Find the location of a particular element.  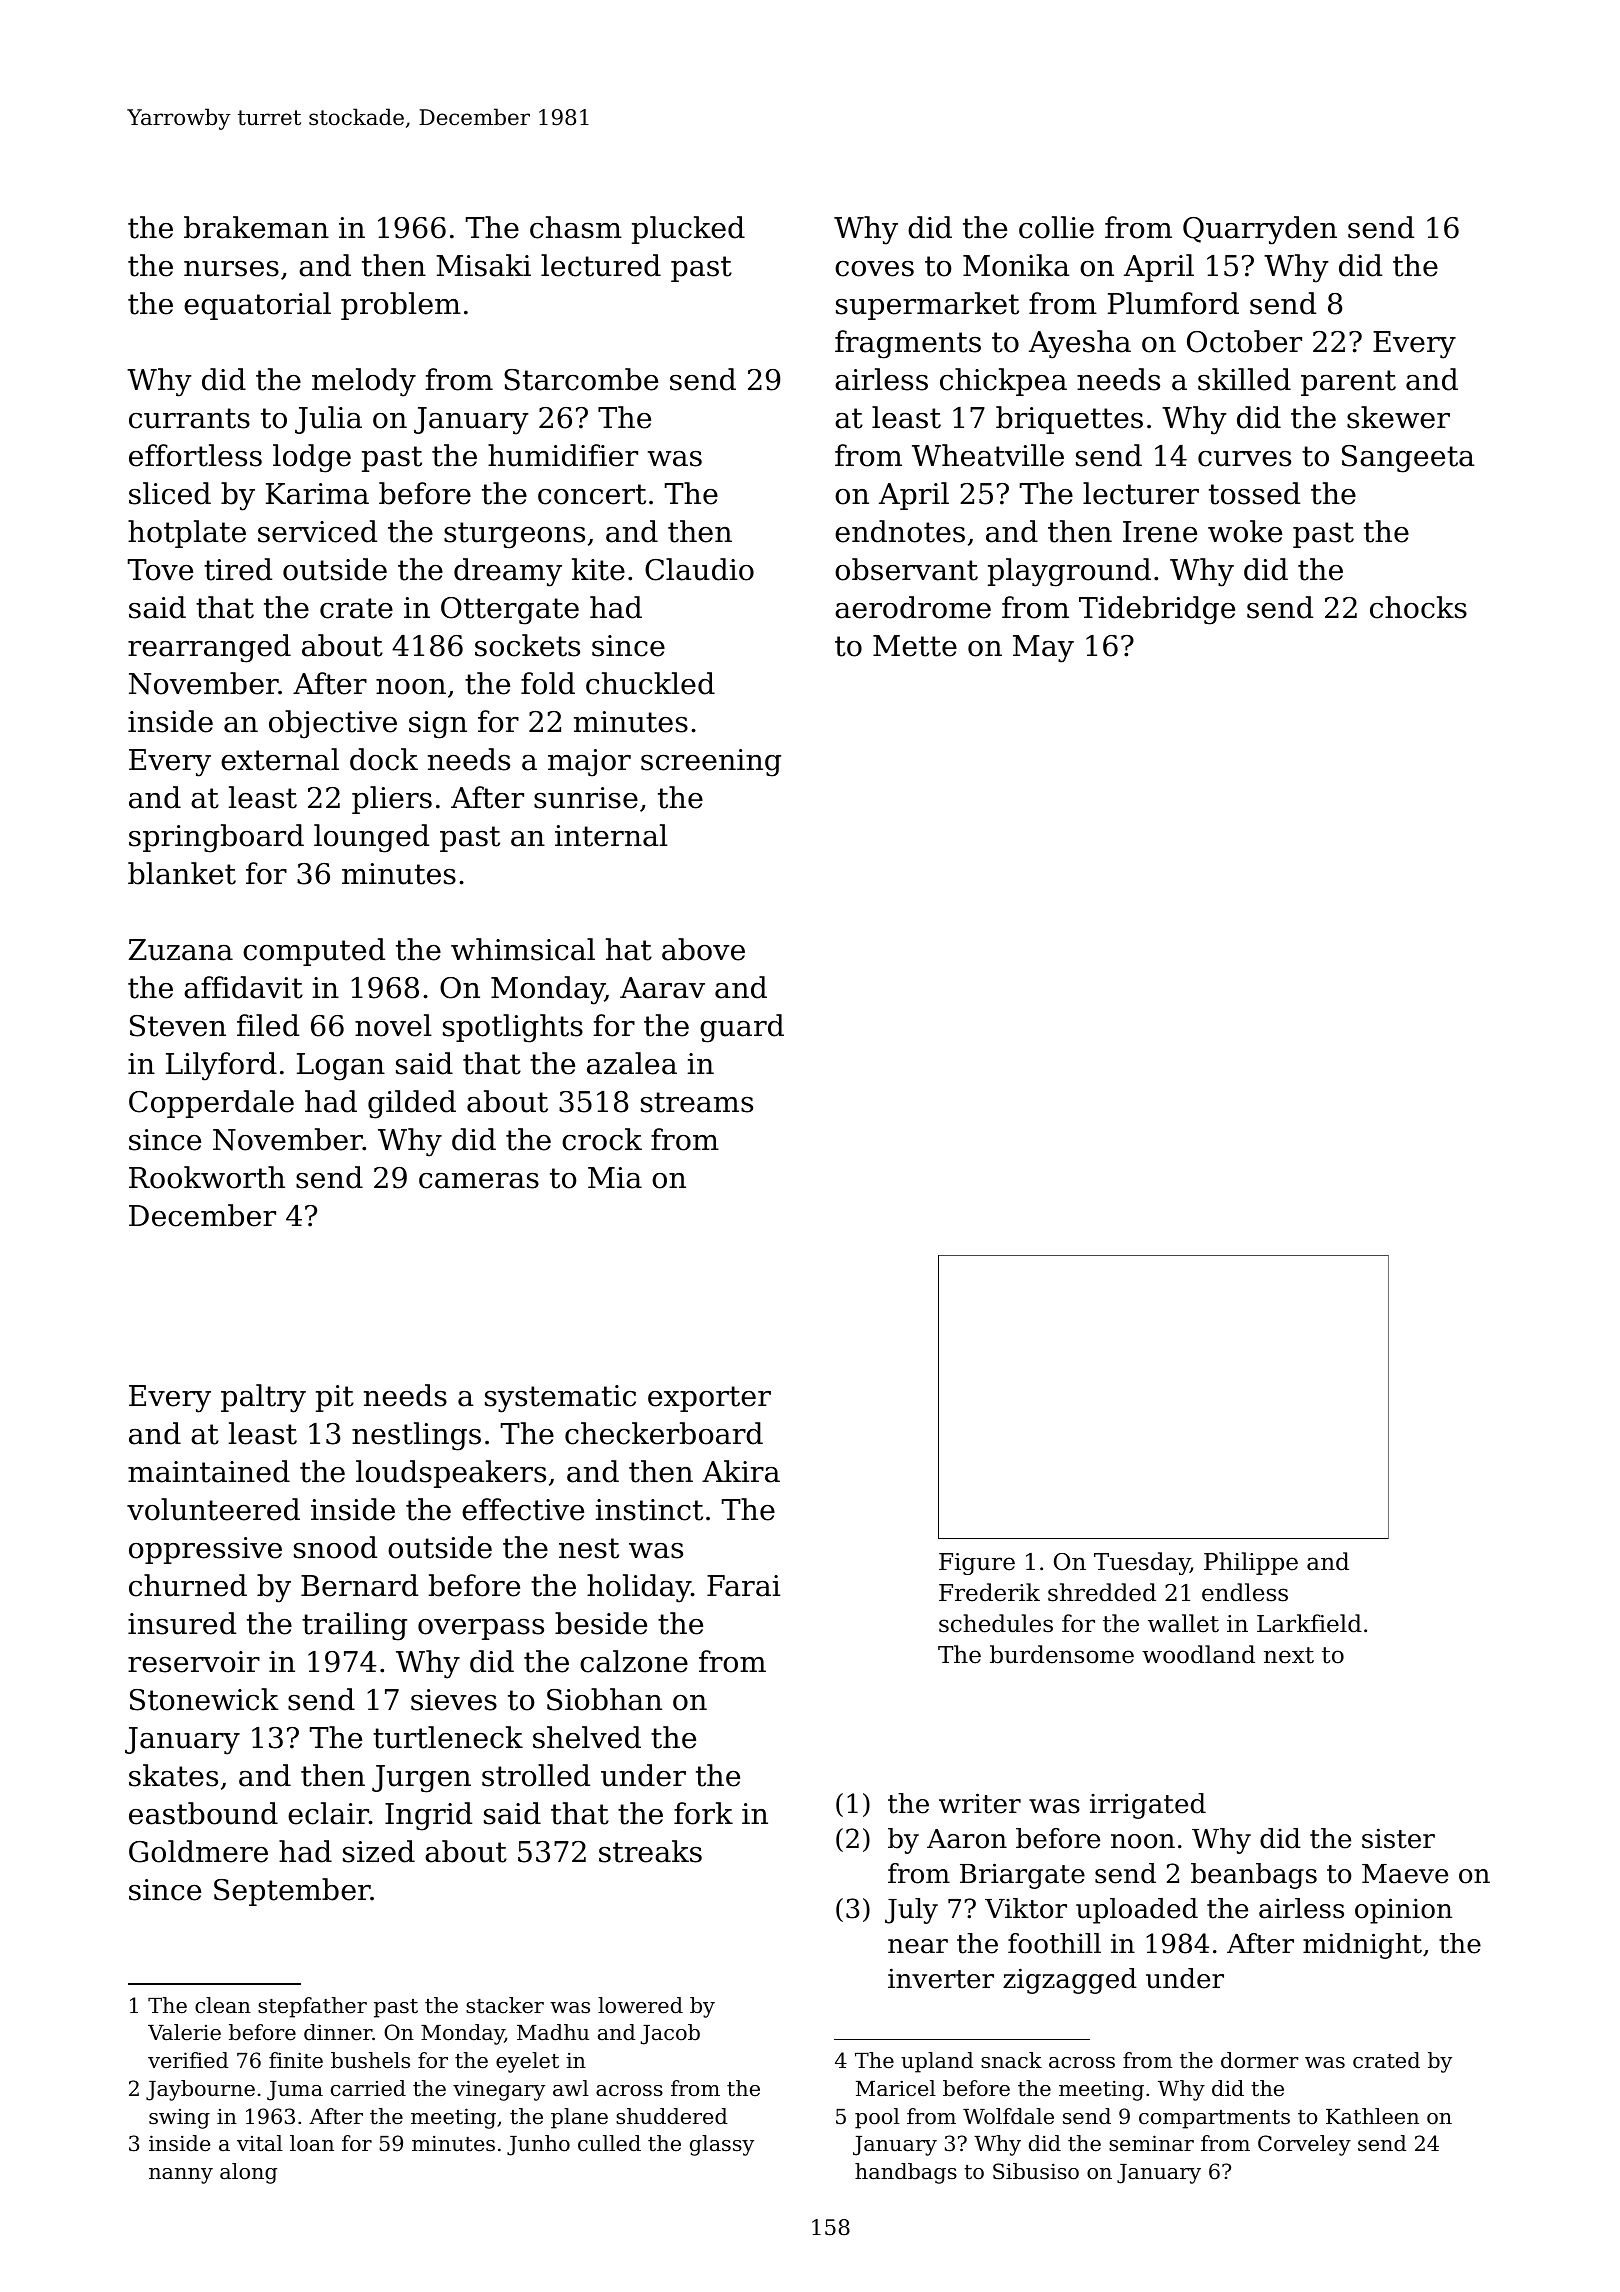

snack is located at coordinates (1011, 2060).
